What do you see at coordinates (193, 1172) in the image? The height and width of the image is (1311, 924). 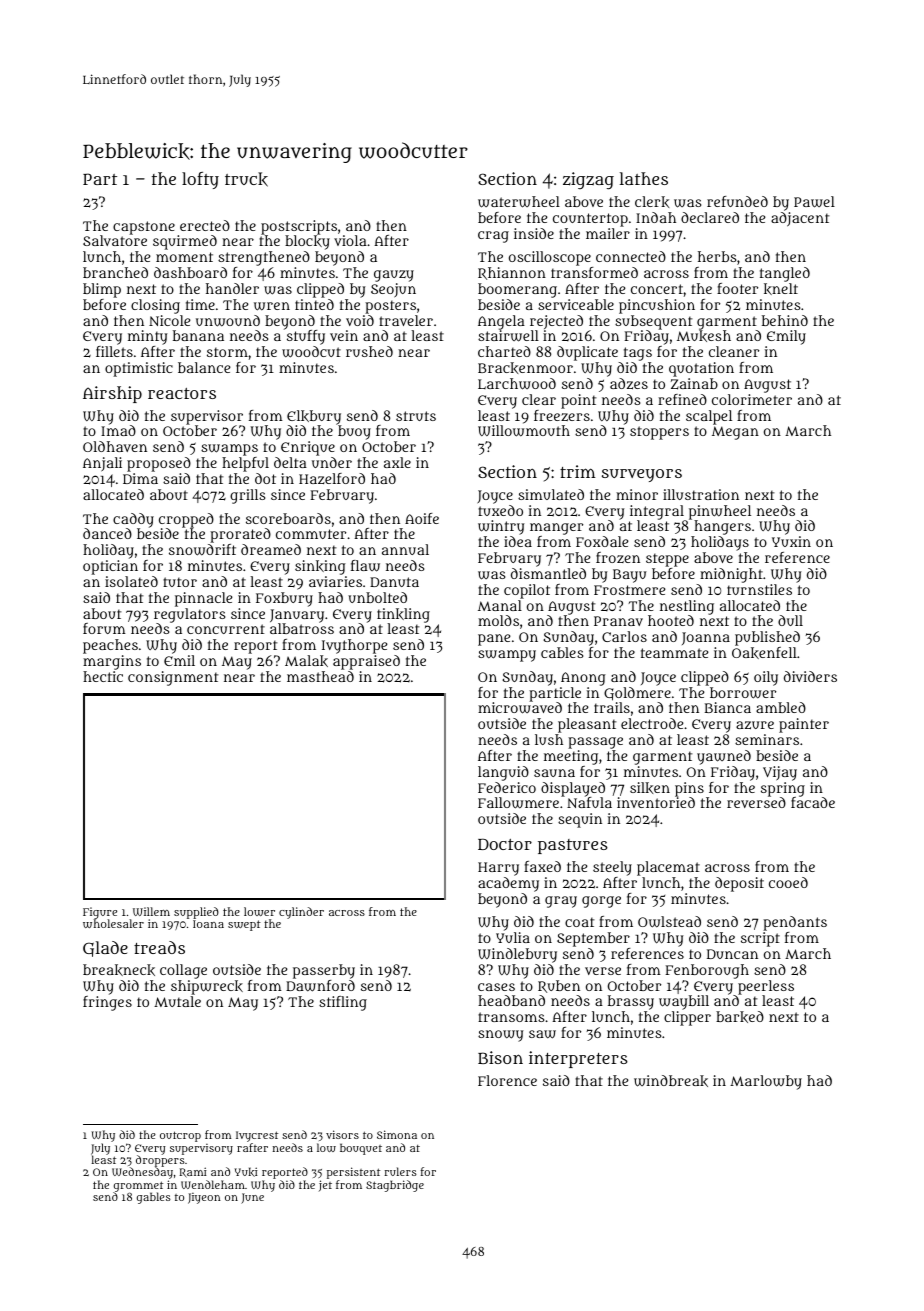 I see `Rami` at bounding box center [193, 1172].
